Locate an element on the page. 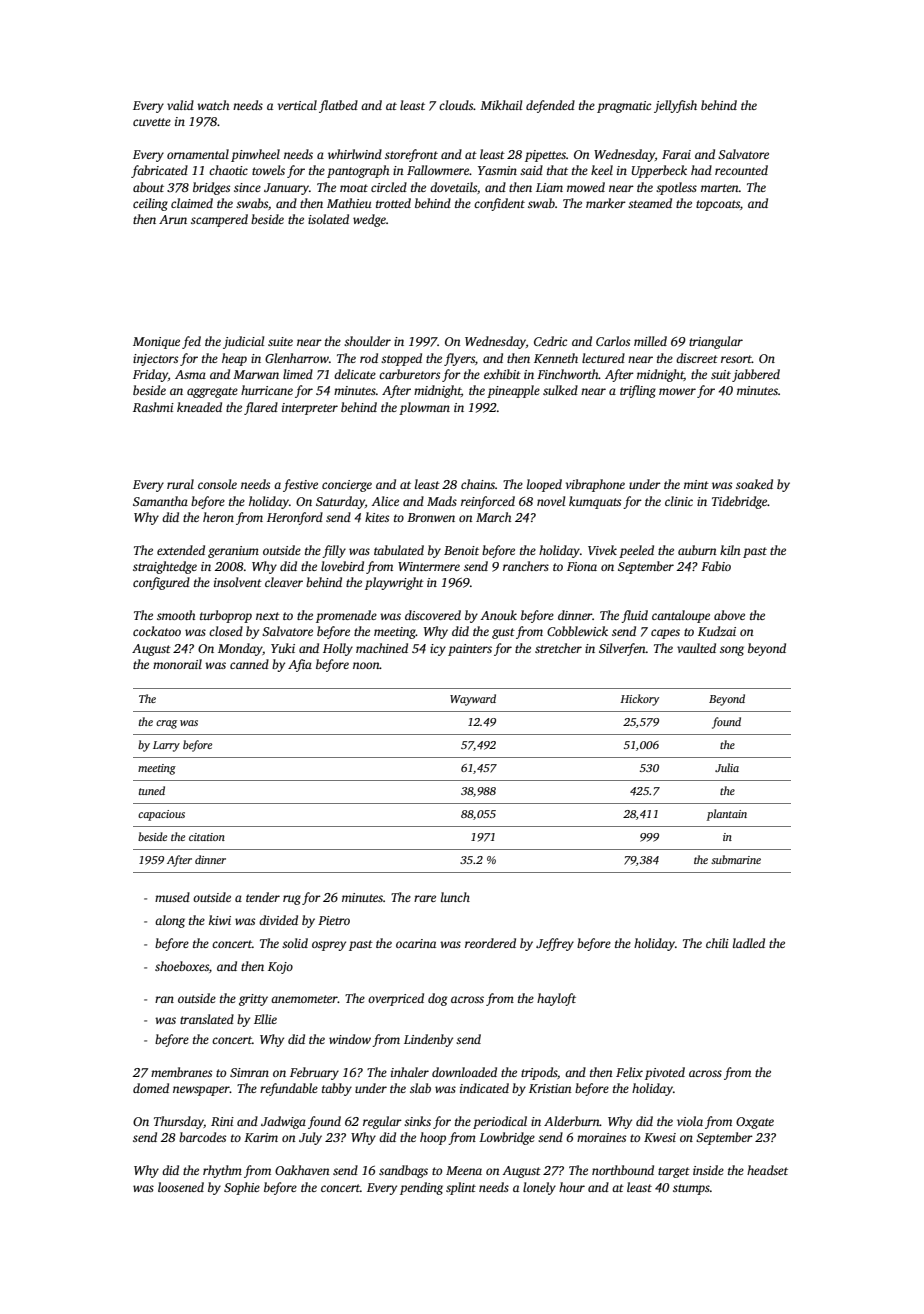 This image has height=1314, width=924. plowman is located at coordinates (424, 408).
